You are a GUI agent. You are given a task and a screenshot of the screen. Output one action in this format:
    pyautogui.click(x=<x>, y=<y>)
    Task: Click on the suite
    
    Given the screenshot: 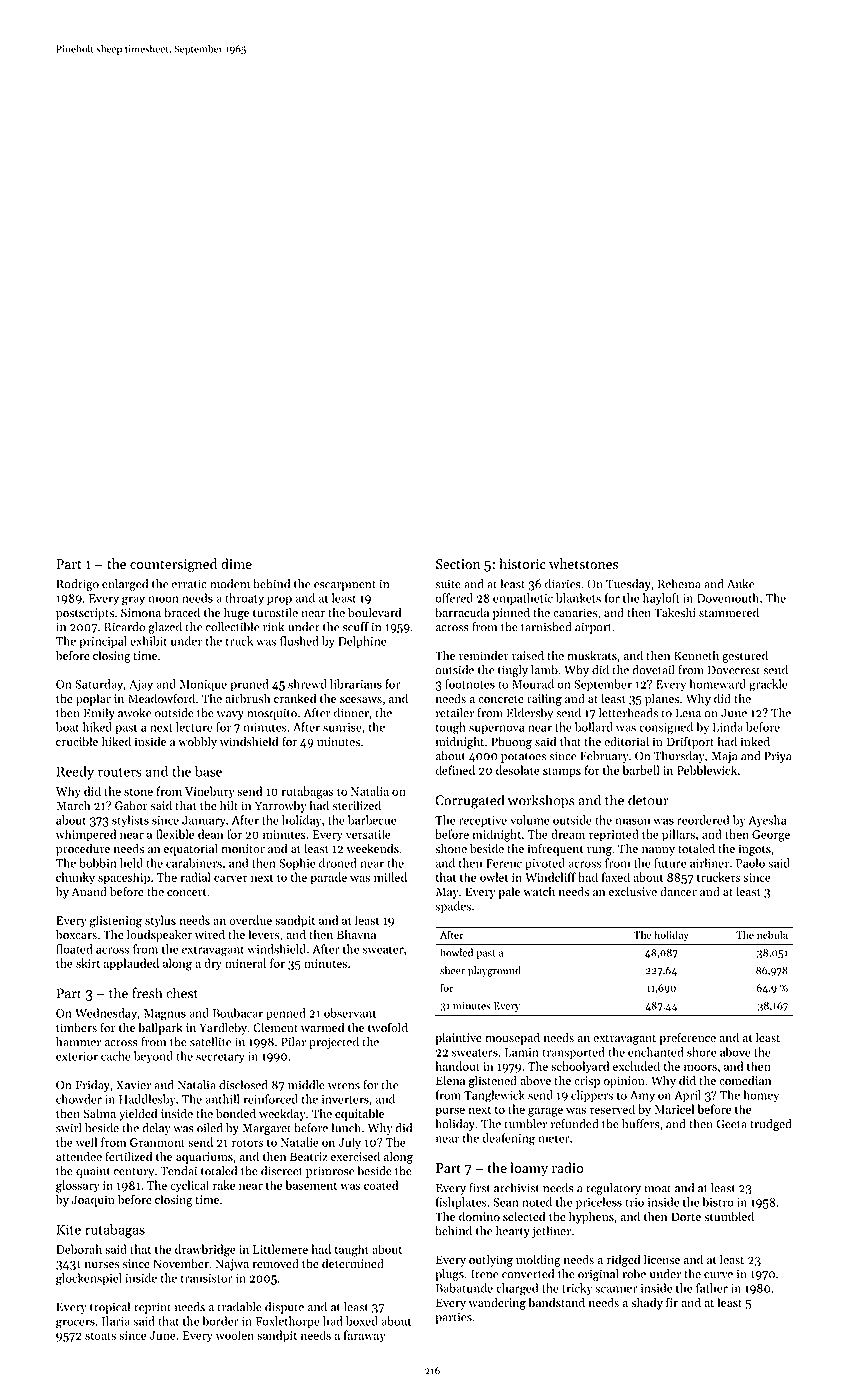 What is the action you would take?
    pyautogui.click(x=448, y=584)
